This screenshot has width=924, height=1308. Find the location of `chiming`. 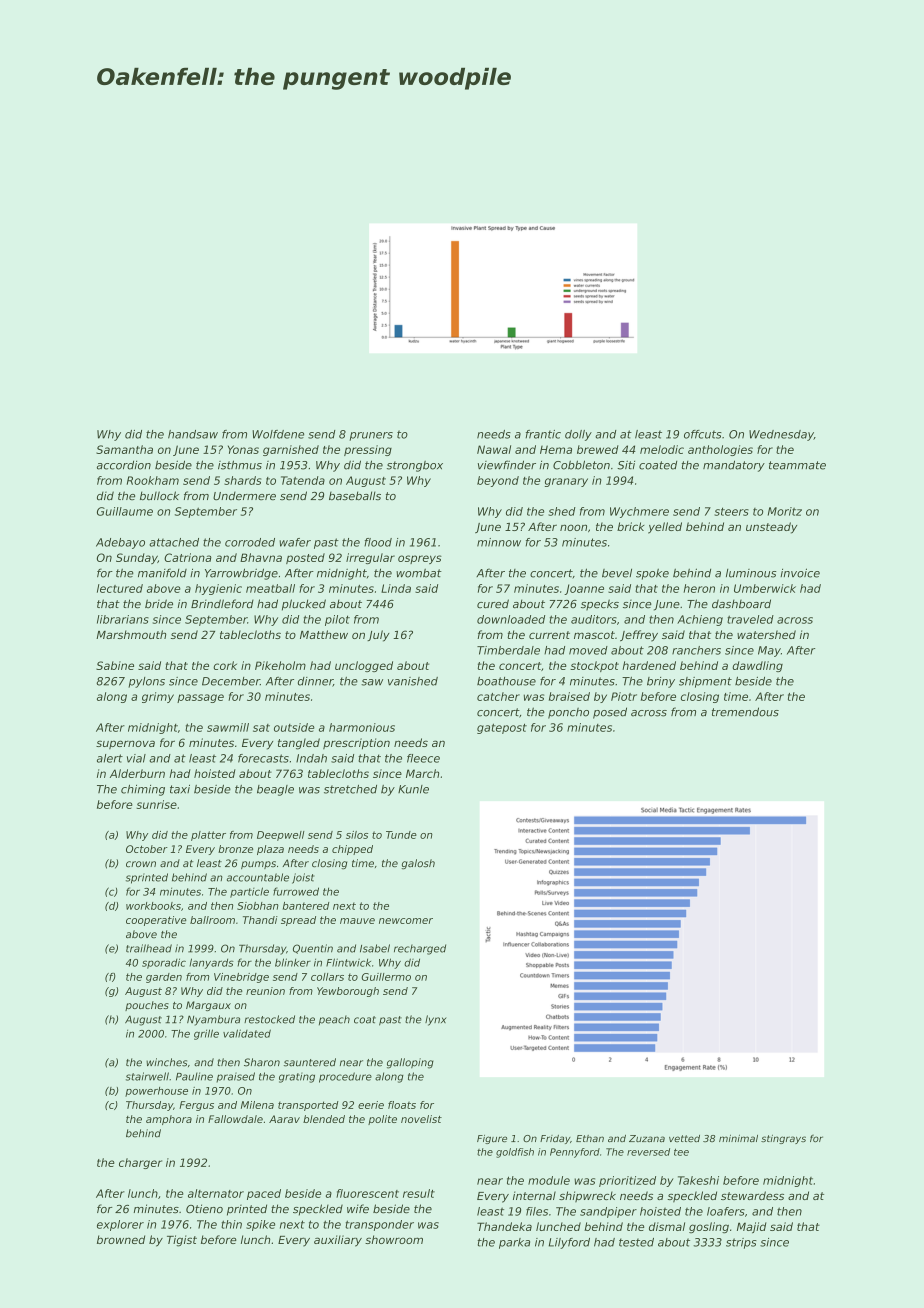

chiming is located at coordinates (143, 790).
